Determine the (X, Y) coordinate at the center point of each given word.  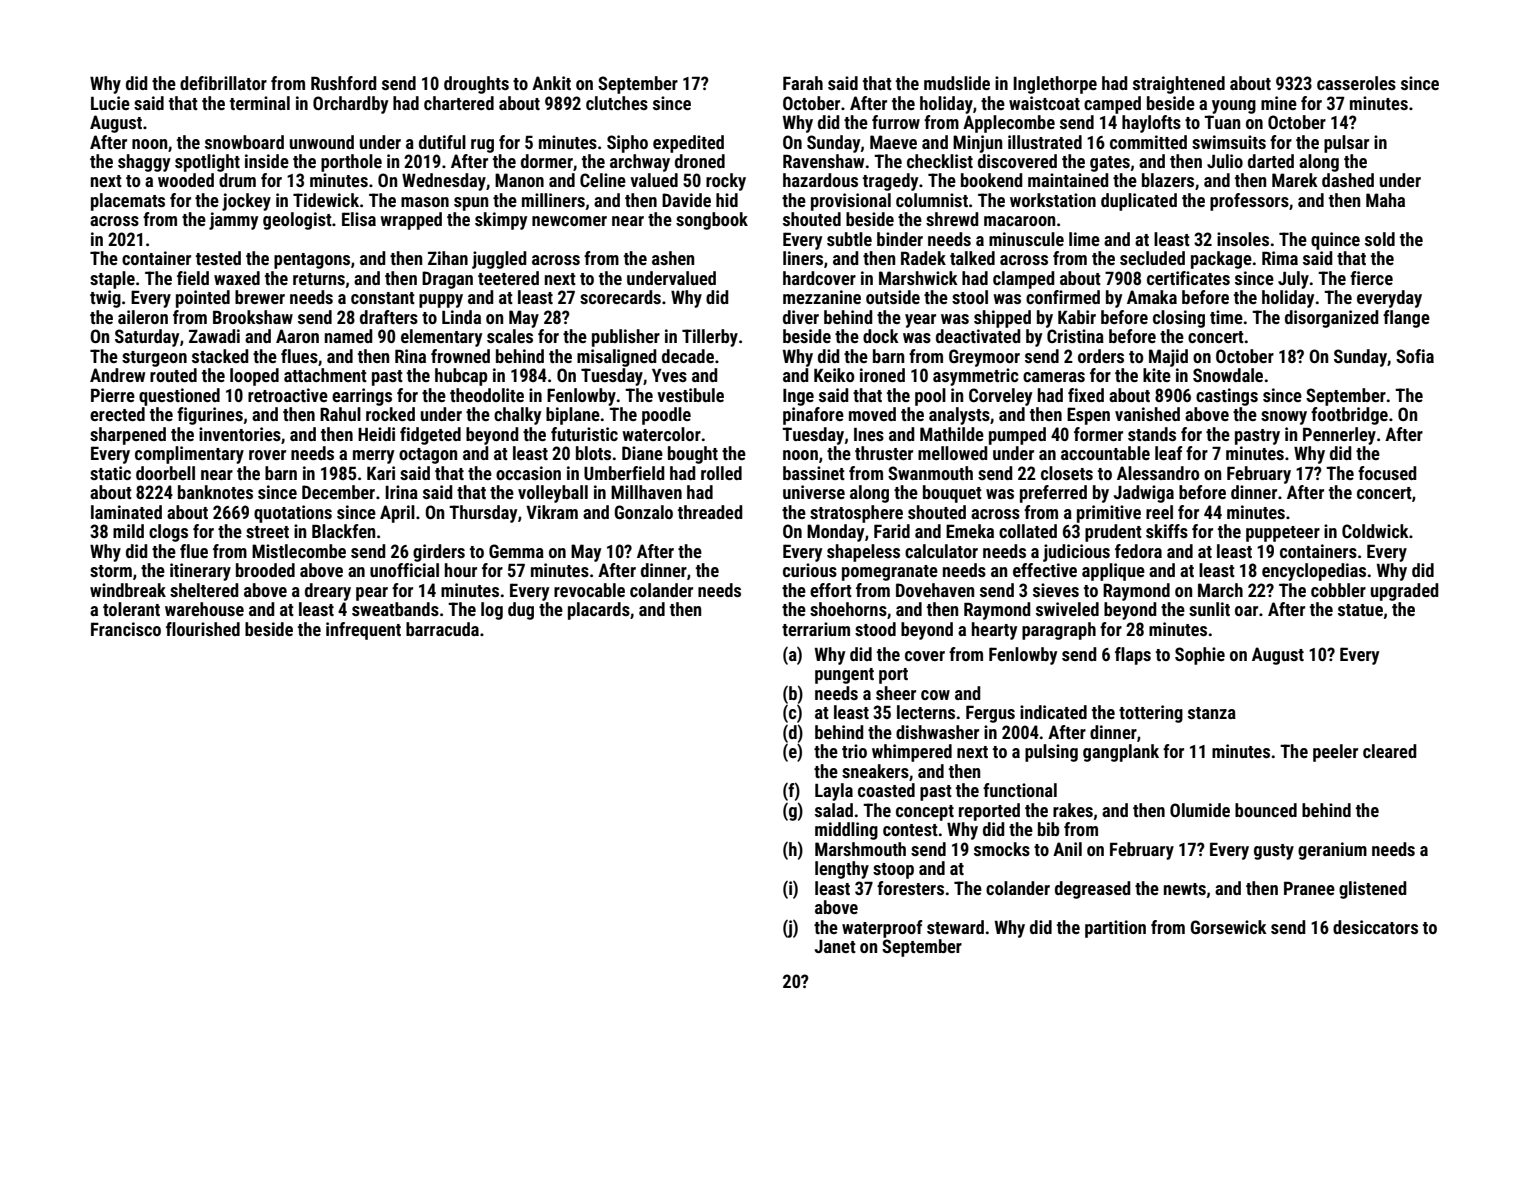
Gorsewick (1229, 927)
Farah (803, 83)
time (1226, 317)
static (110, 473)
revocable (589, 590)
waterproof (882, 929)
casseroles (1356, 83)
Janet (835, 946)
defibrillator (223, 83)
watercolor (661, 434)
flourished (203, 629)
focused (1387, 473)
